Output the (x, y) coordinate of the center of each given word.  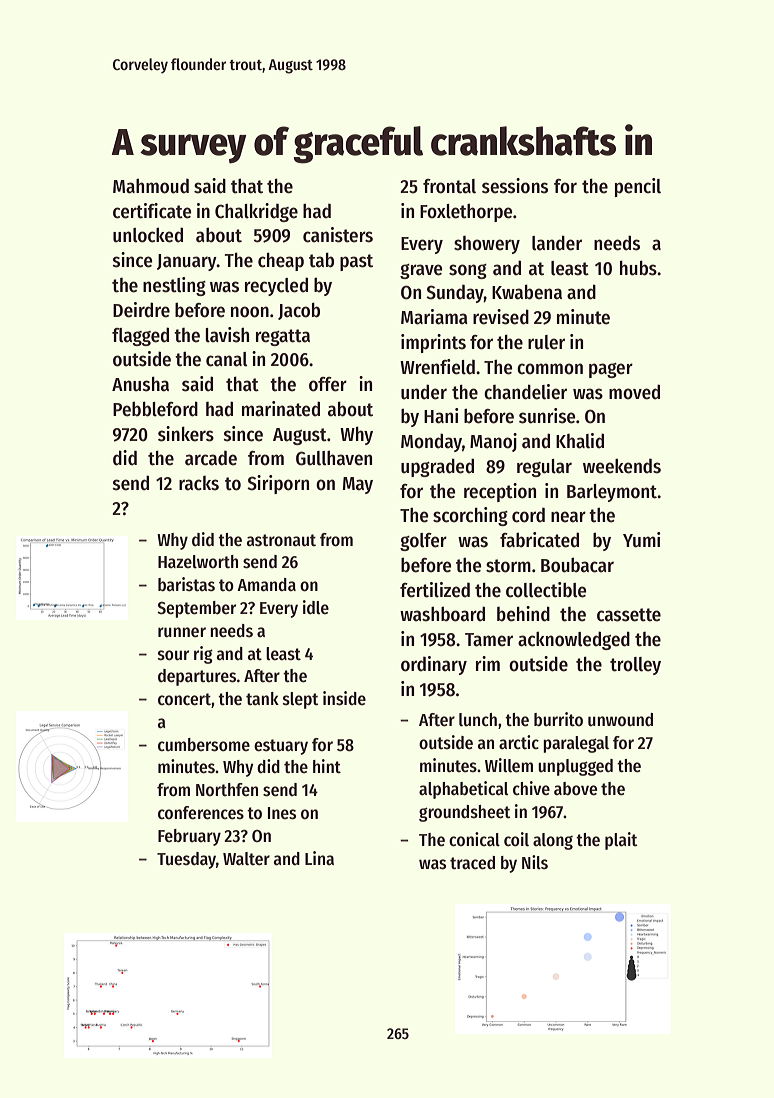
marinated (281, 409)
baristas (186, 584)
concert (184, 699)
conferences (201, 813)
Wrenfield (437, 367)
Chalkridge (256, 212)
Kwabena (527, 292)
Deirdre (141, 310)
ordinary (434, 665)
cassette (629, 615)
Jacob (299, 311)
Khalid (580, 441)
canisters (338, 235)
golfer (423, 542)
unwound (620, 720)
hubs (638, 268)
